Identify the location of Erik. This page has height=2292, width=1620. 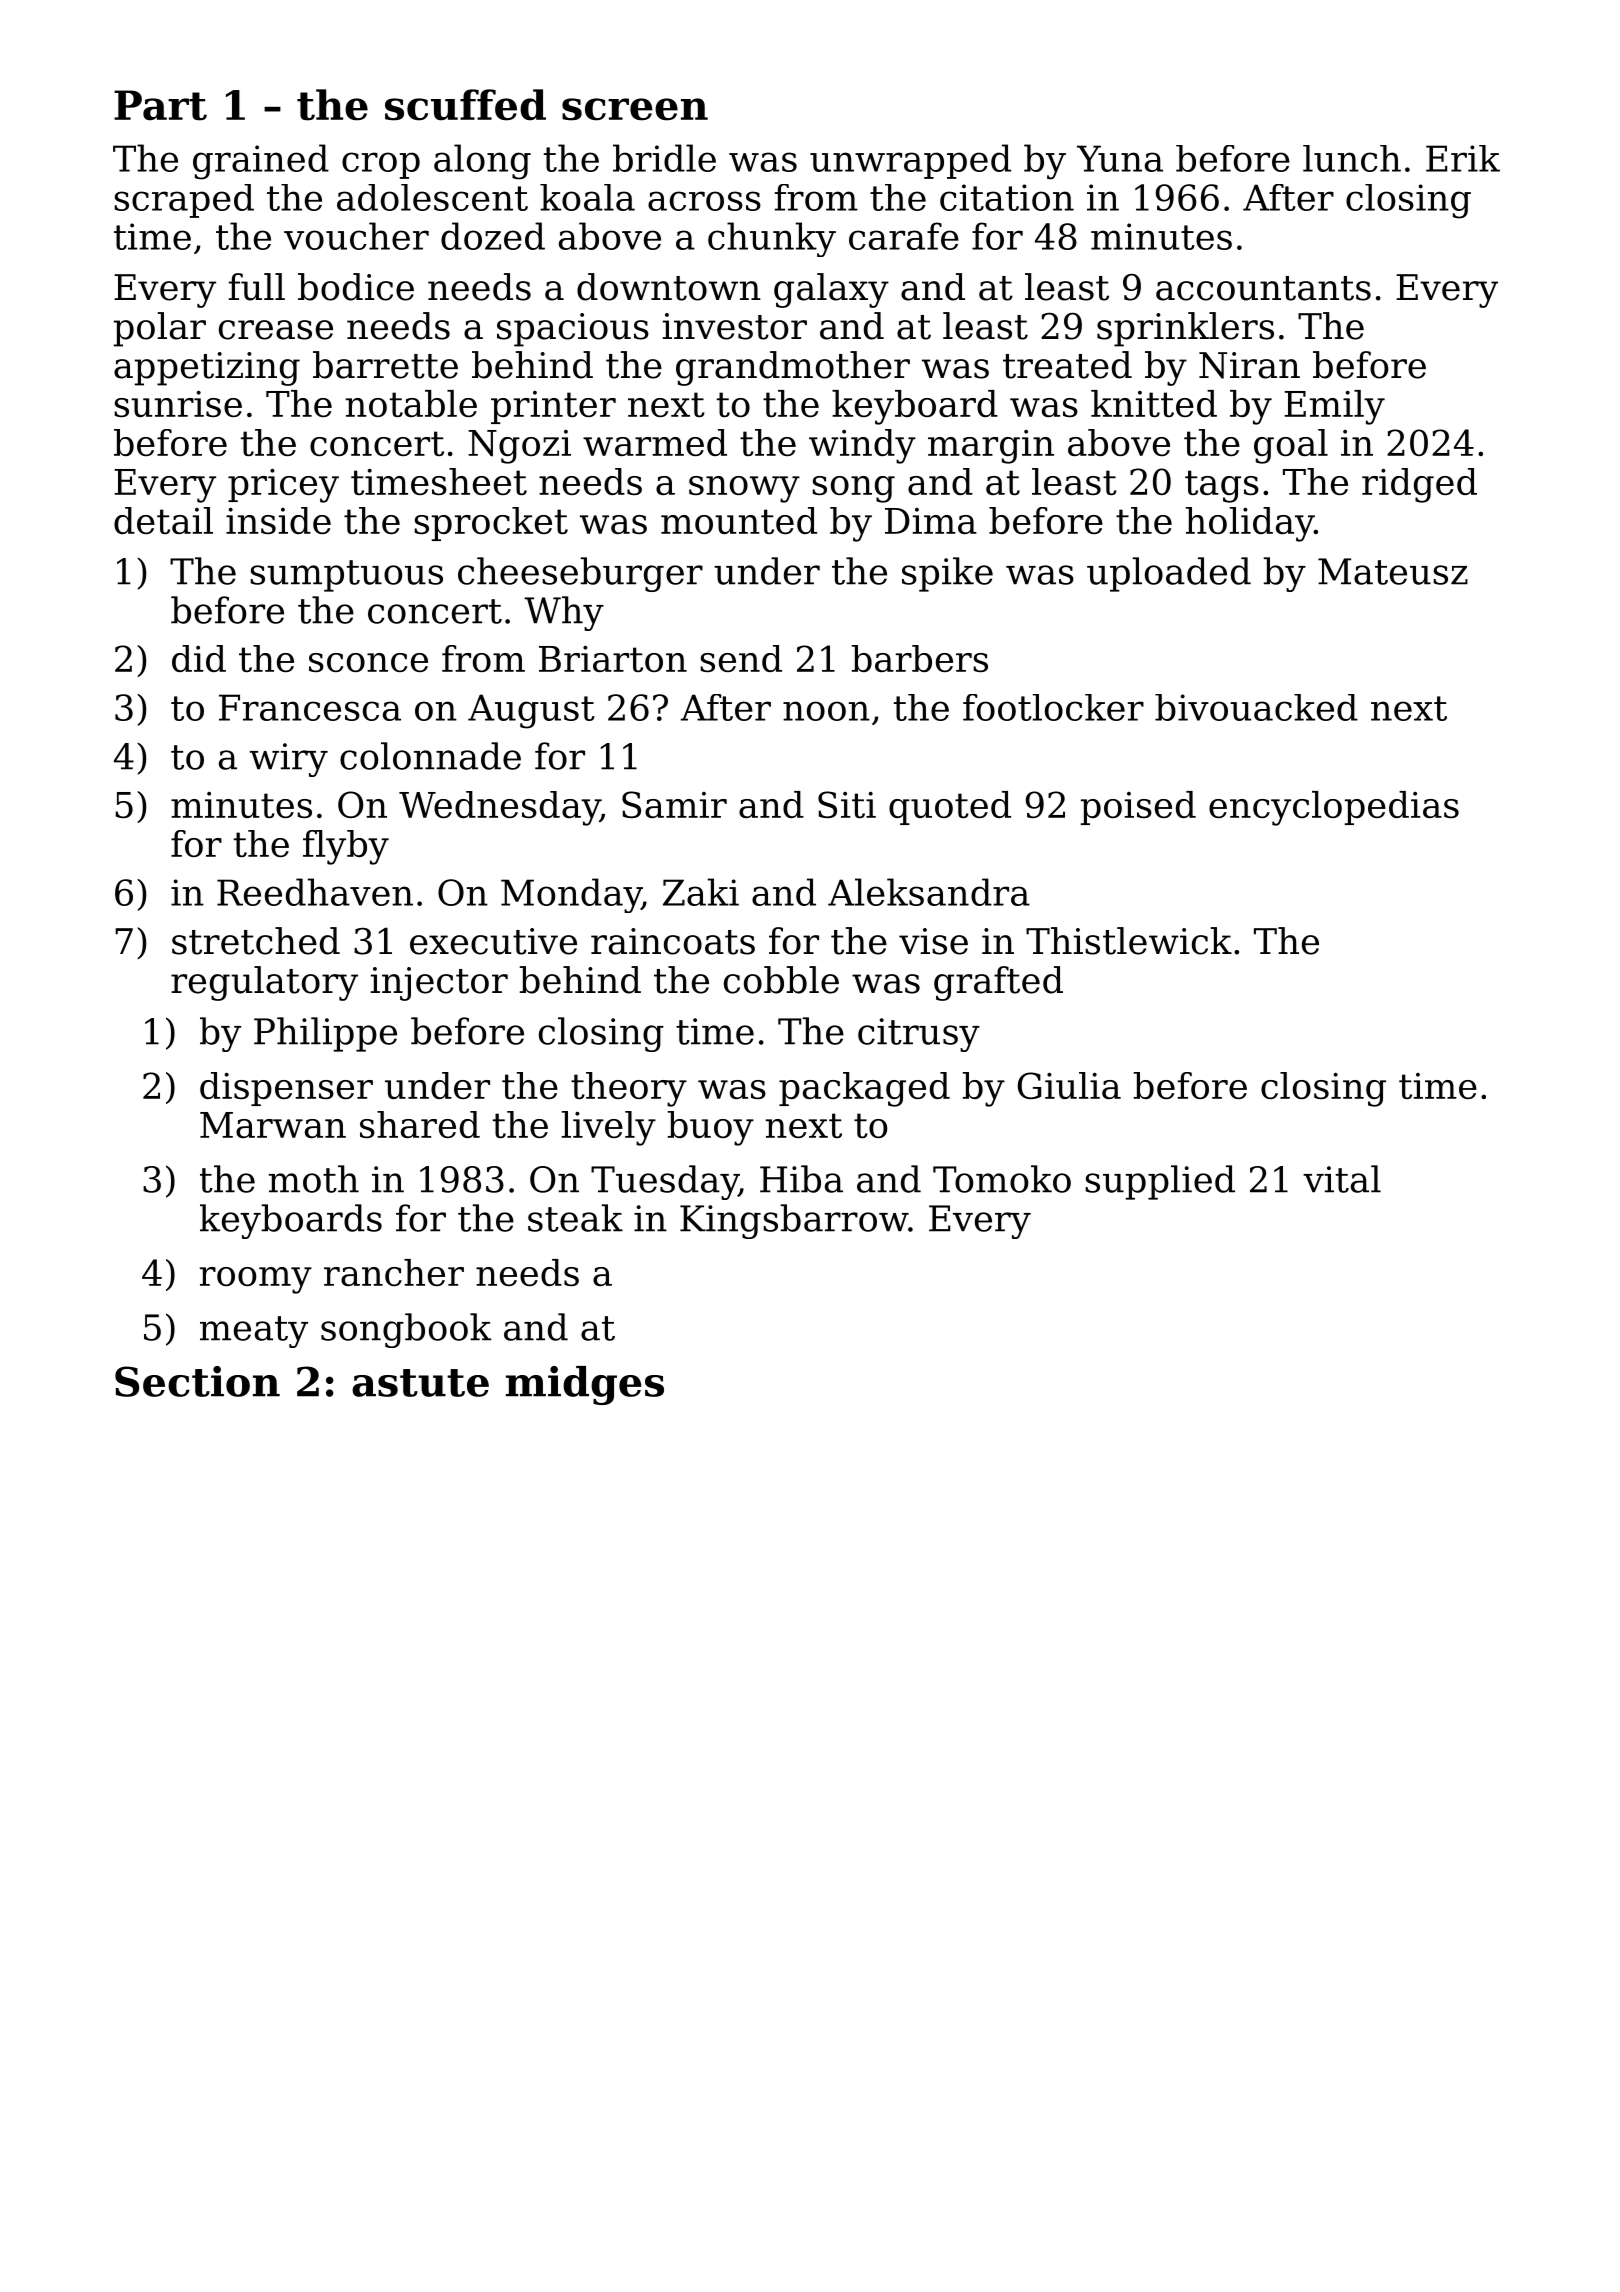
(1463, 158).
